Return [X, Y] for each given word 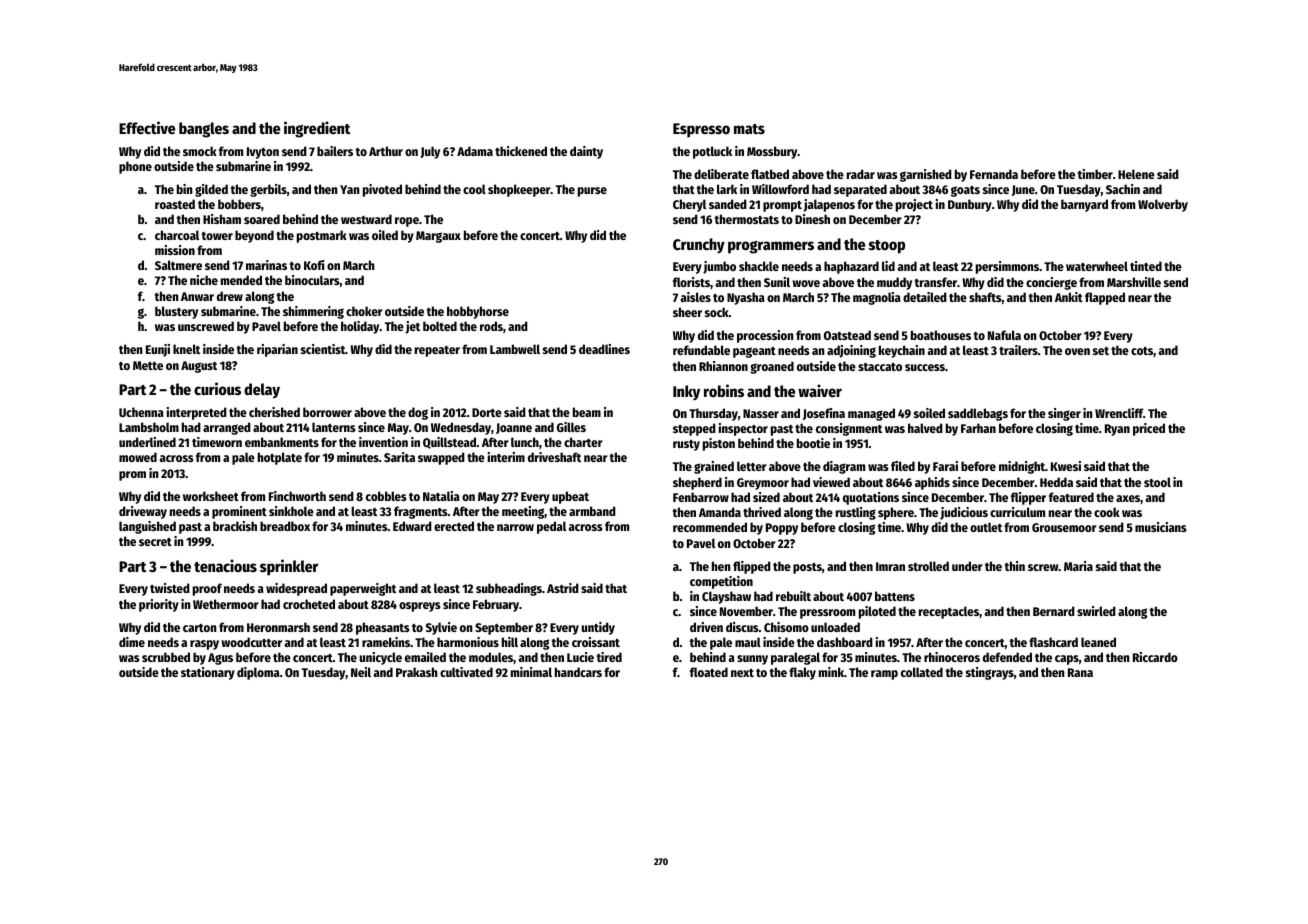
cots [1142, 351]
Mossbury [772, 152]
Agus [220, 659]
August [199, 367]
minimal [531, 672]
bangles [204, 130]
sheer [687, 312]
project [914, 205]
